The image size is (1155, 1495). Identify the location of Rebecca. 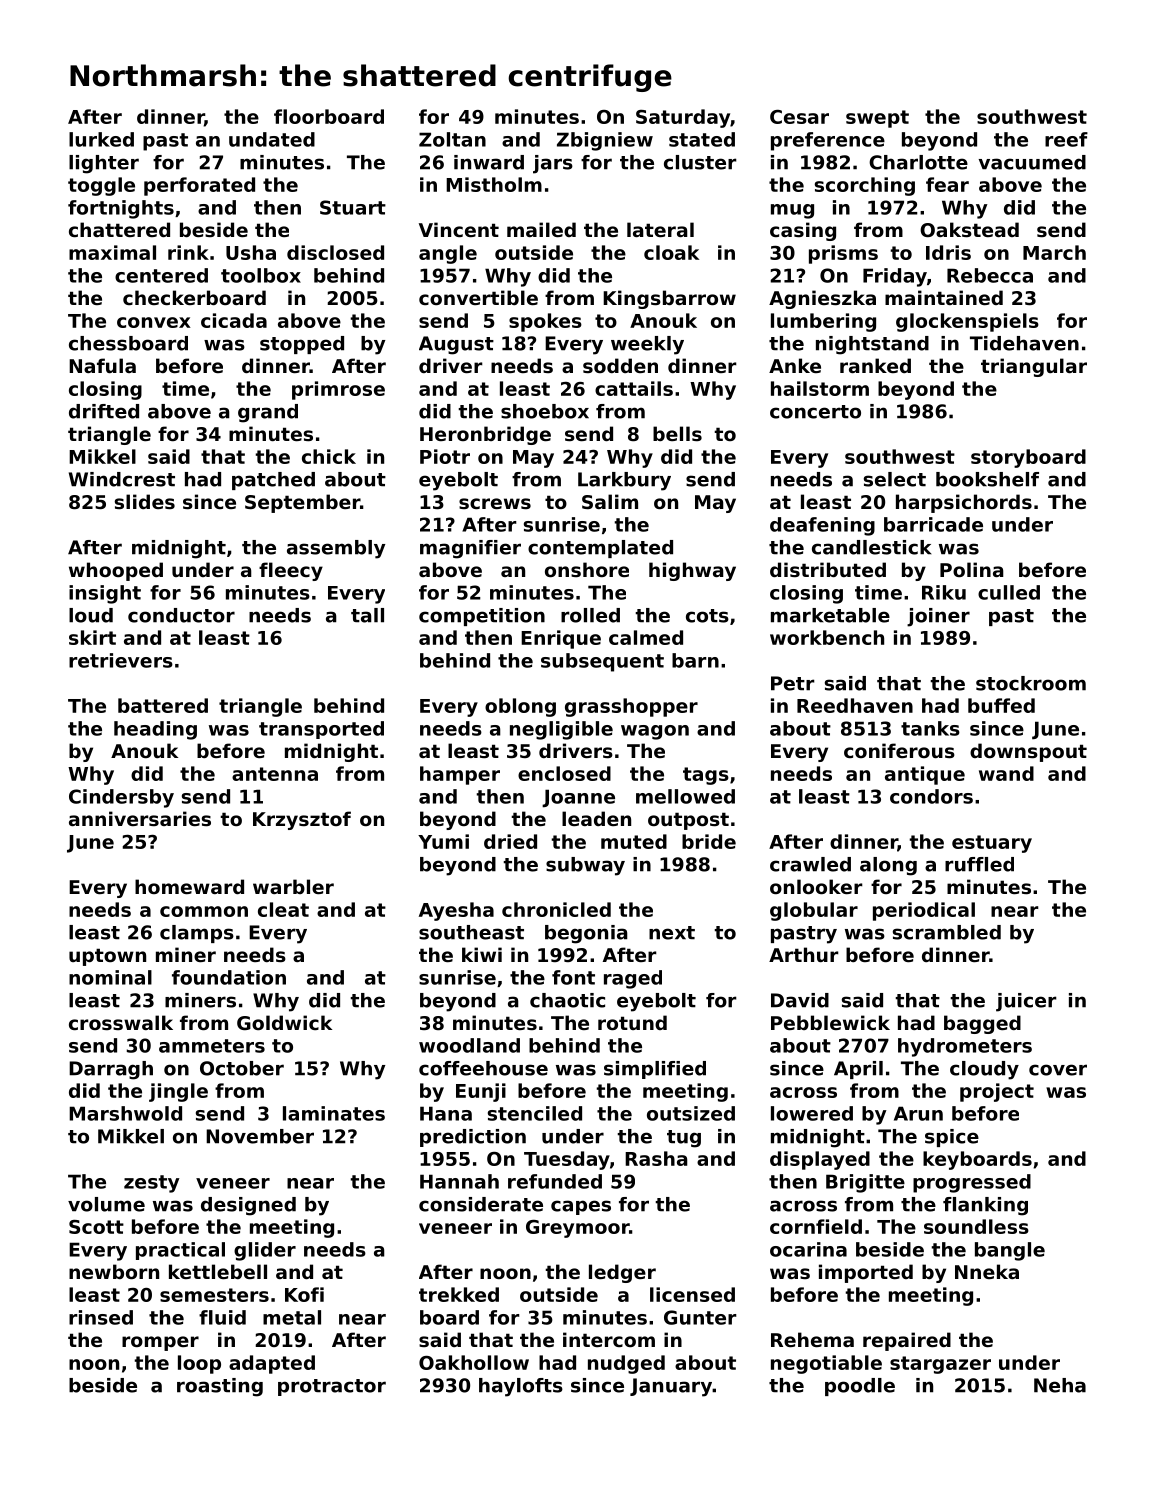
(990, 275).
